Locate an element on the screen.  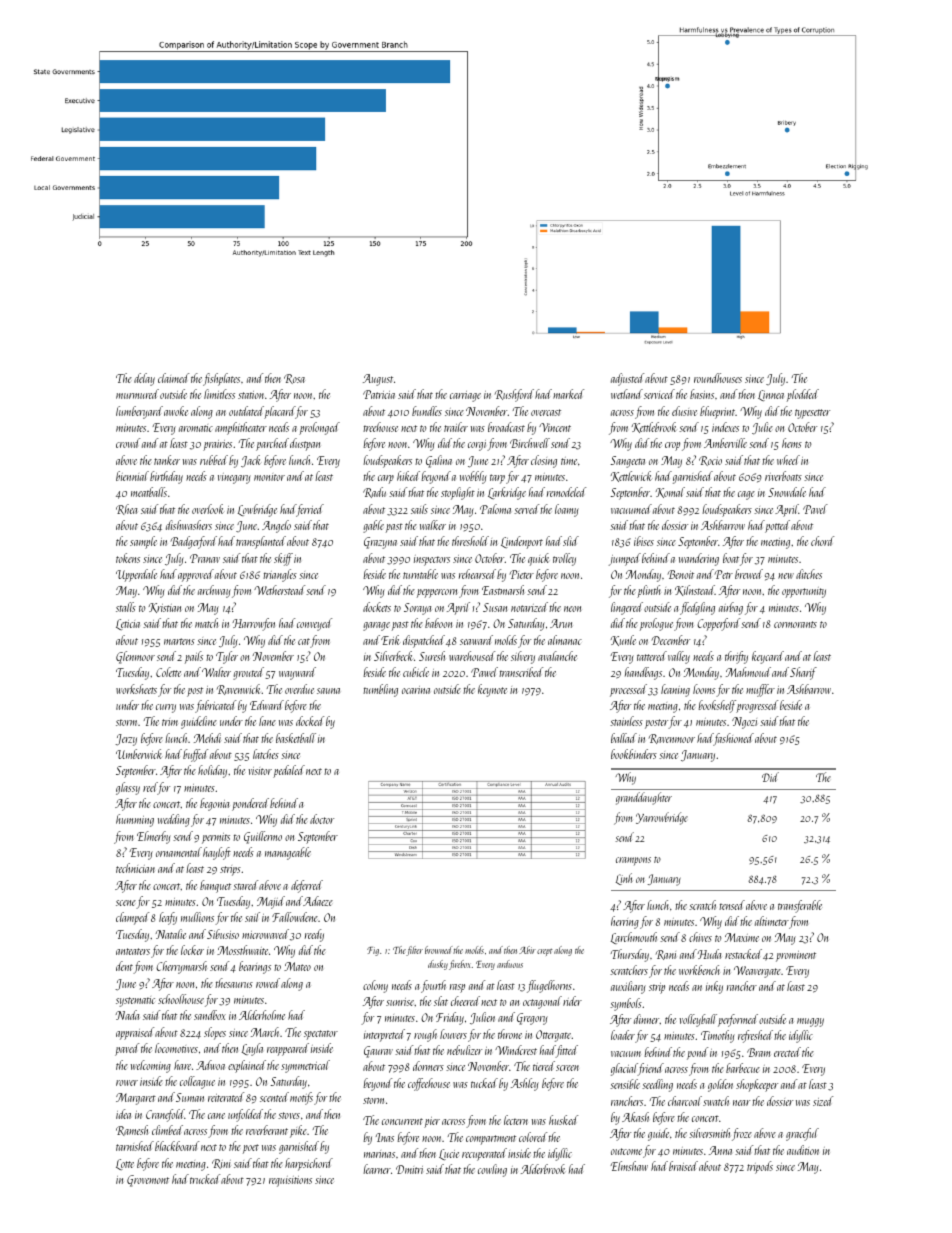
cormorants is located at coordinates (795, 624).
